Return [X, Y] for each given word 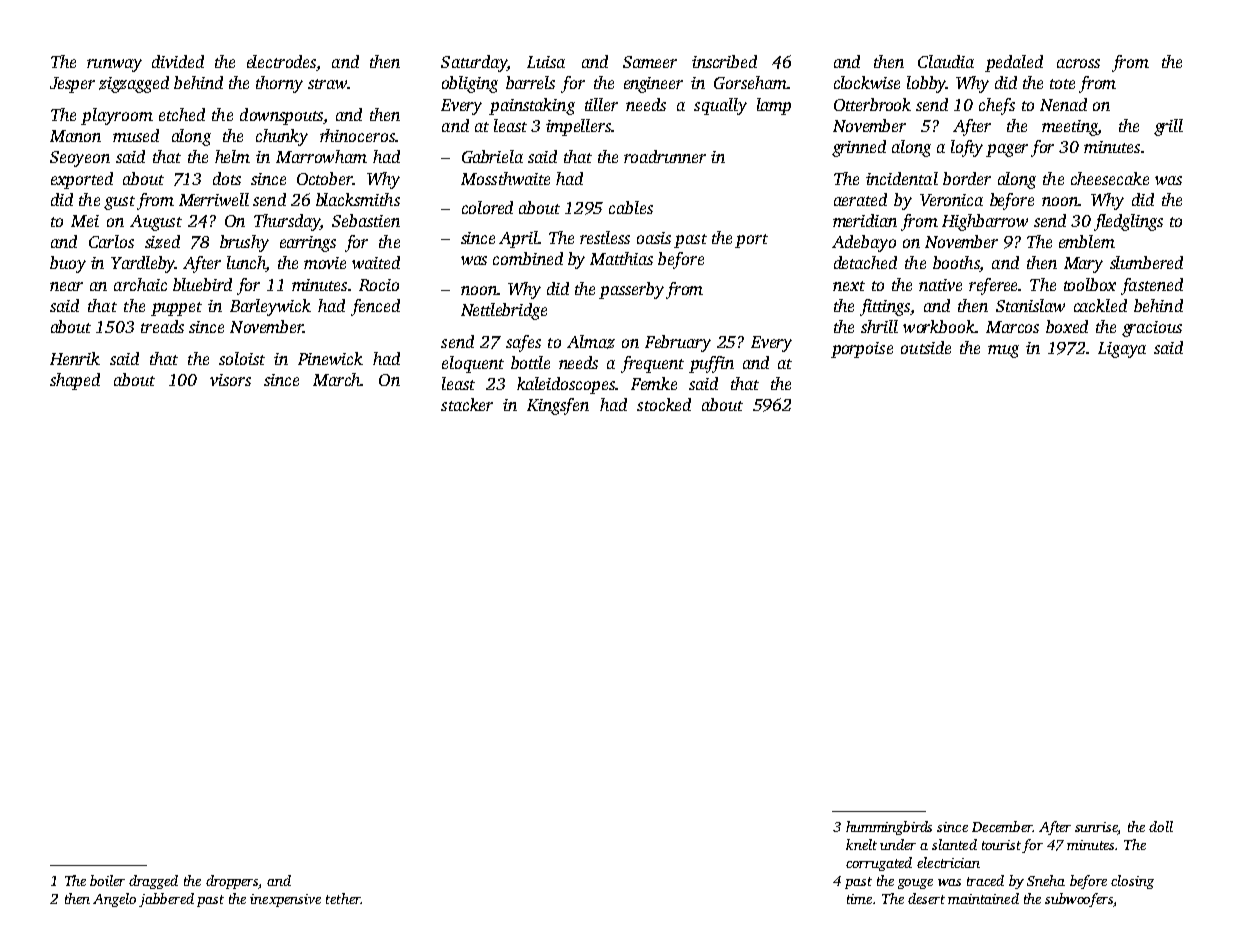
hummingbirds [889, 828]
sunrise [1096, 827]
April [518, 239]
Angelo [114, 900]
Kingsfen [558, 406]
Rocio [379, 285]
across [1078, 63]
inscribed [724, 61]
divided [178, 61]
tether [343, 898]
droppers [232, 882]
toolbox [1090, 284]
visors [230, 380]
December [1002, 826]
